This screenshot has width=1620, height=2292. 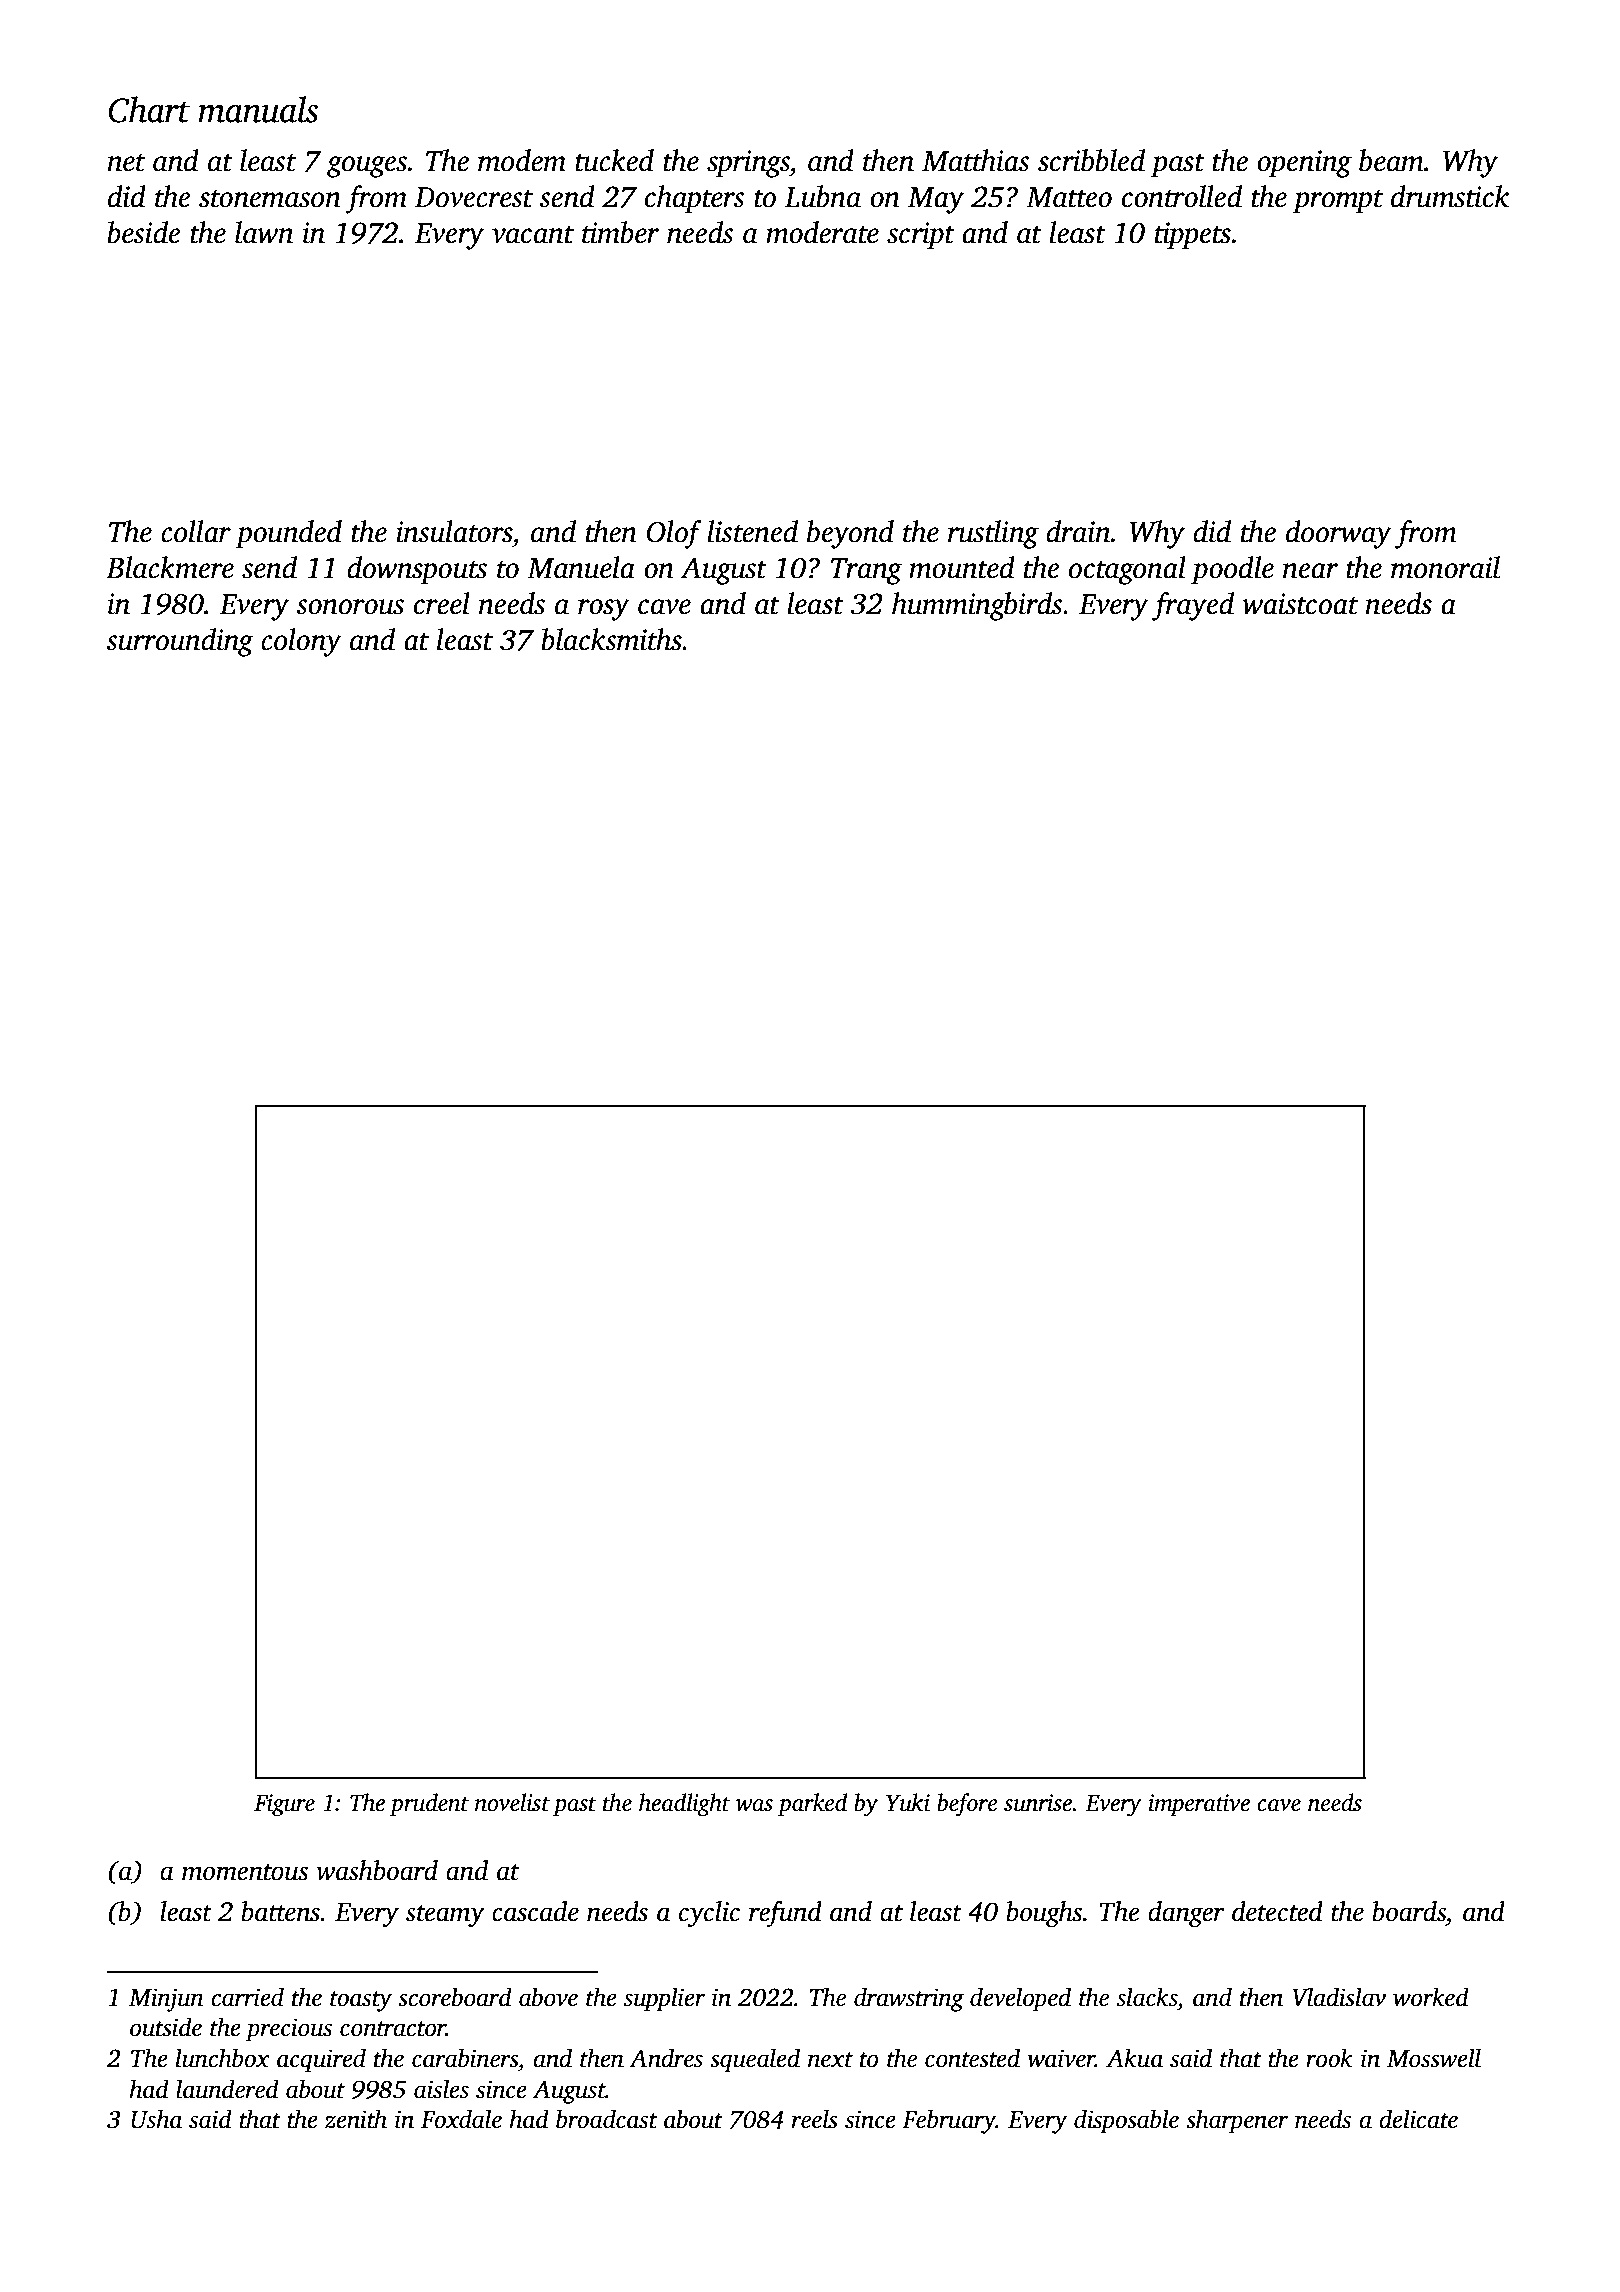 What do you see at coordinates (664, 1999) in the screenshot?
I see `supplier` at bounding box center [664, 1999].
